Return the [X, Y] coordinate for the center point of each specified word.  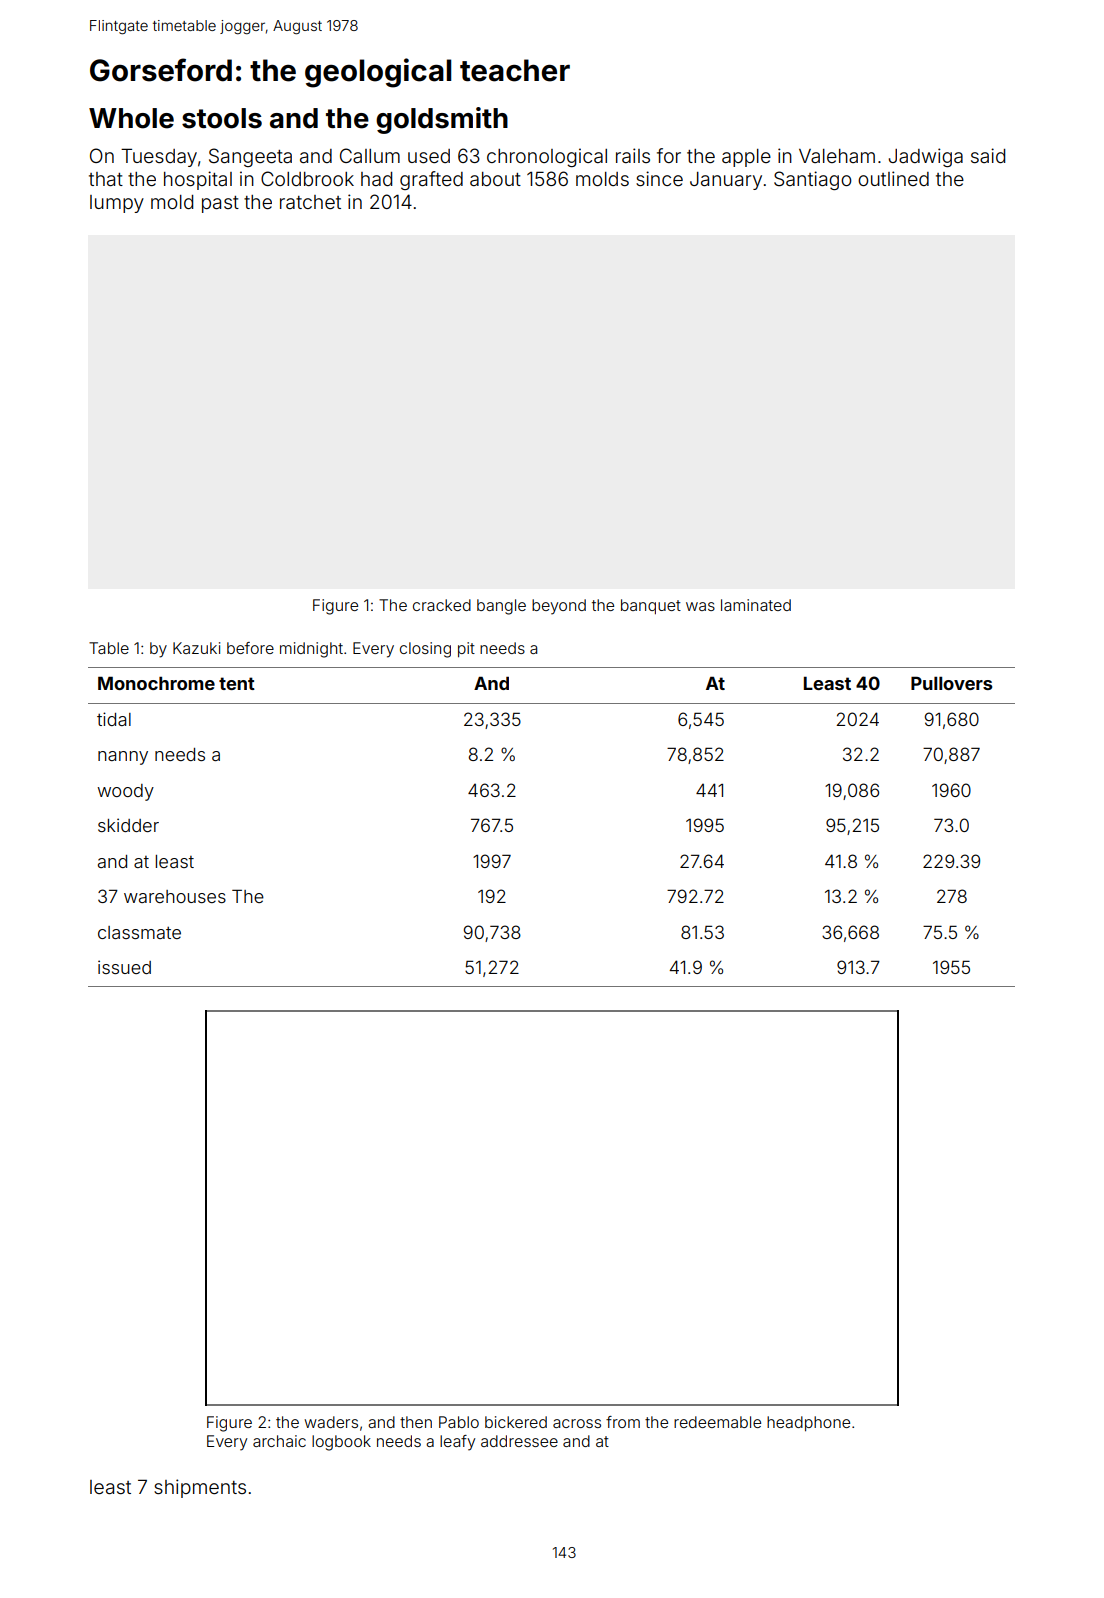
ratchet [310, 202]
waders [331, 1422]
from [623, 1422]
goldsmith [442, 120]
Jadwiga [926, 157]
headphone [808, 1423]
